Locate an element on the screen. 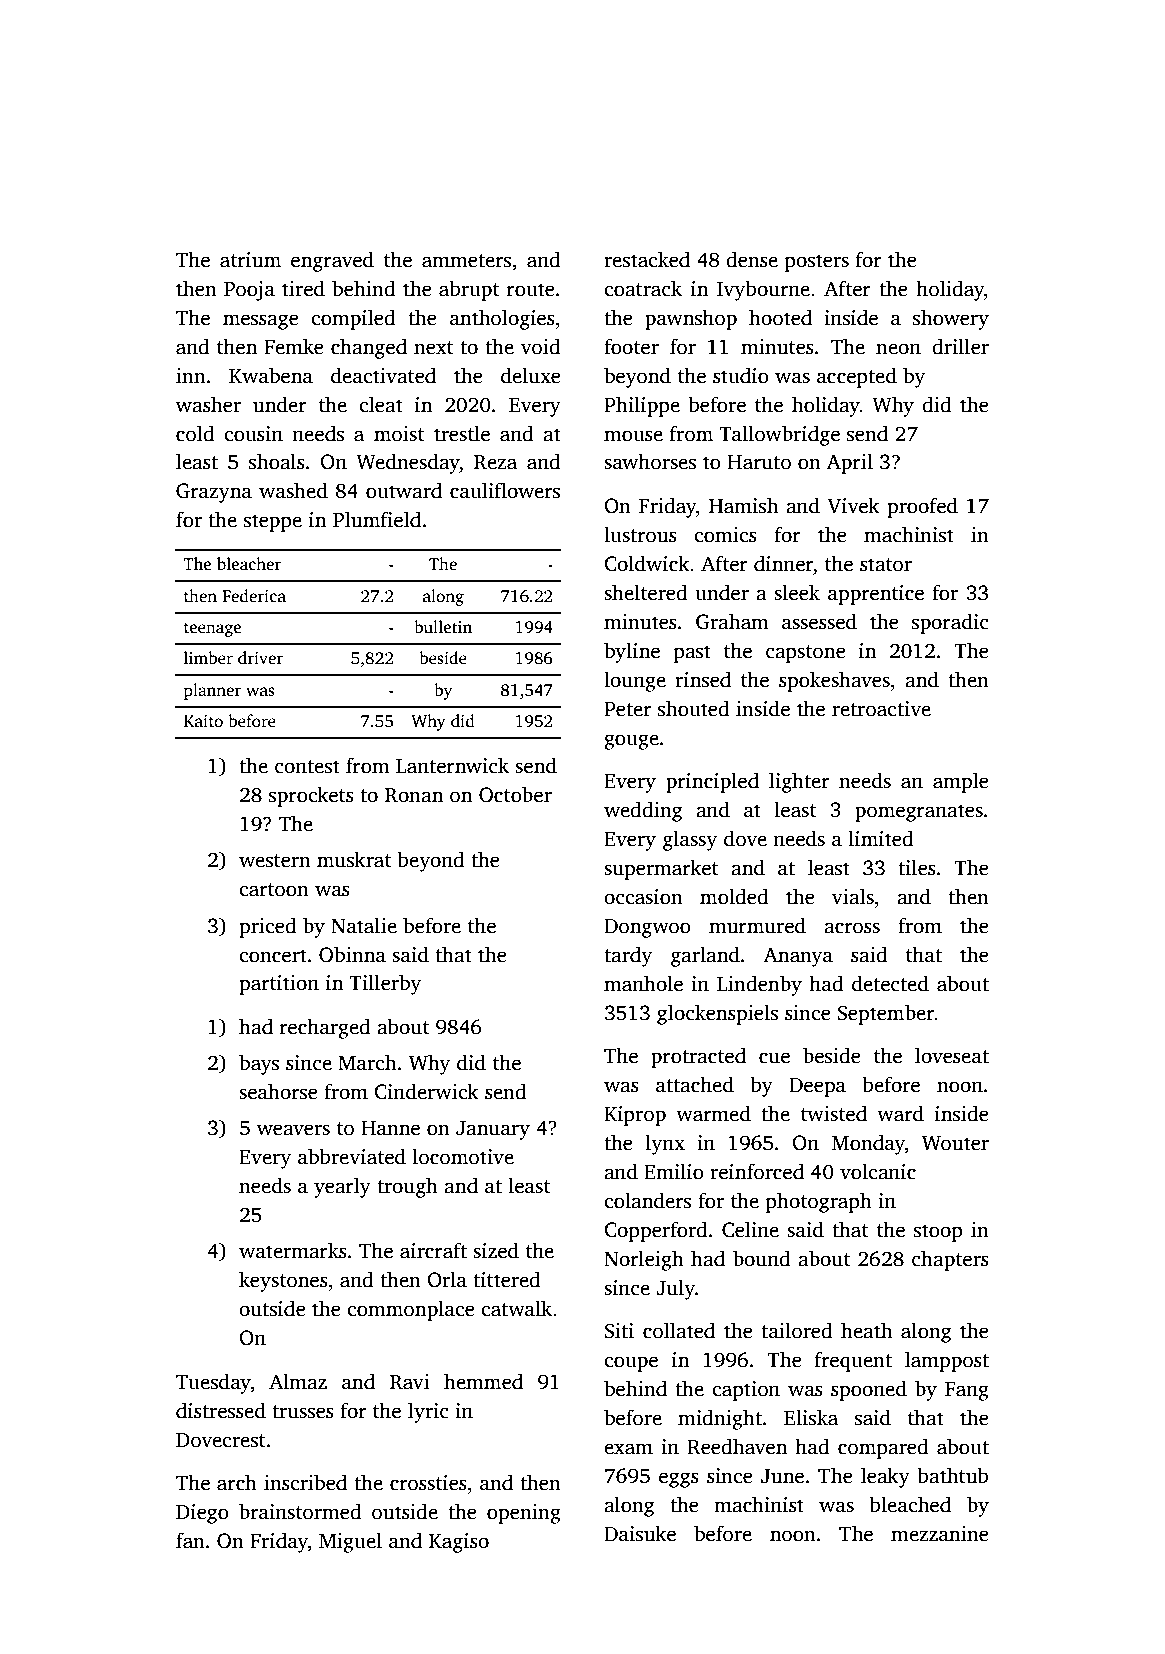 This screenshot has width=1165, height=1654. ammeters is located at coordinates (466, 261).
